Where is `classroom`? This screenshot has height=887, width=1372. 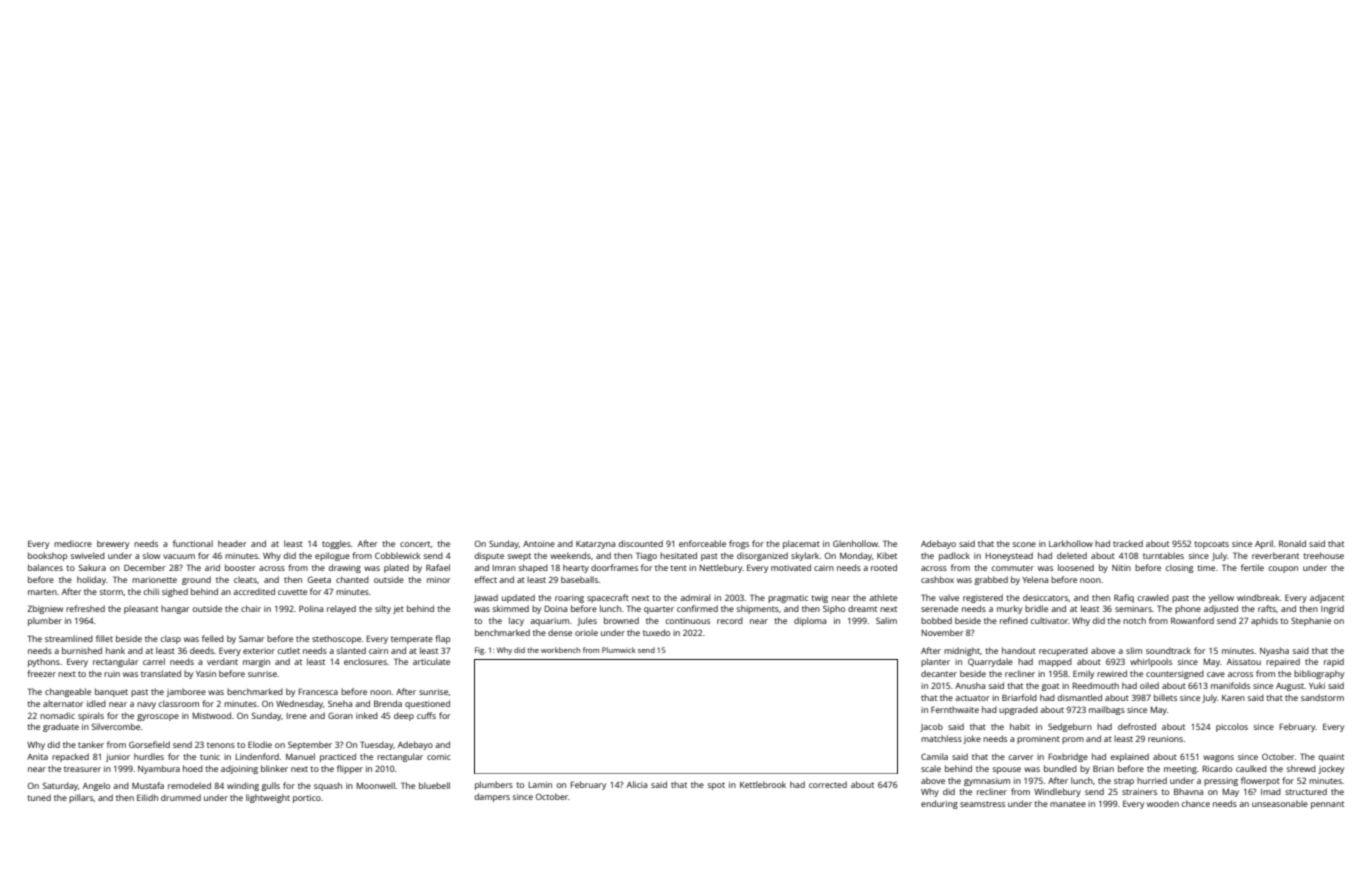 classroom is located at coordinates (178, 703).
